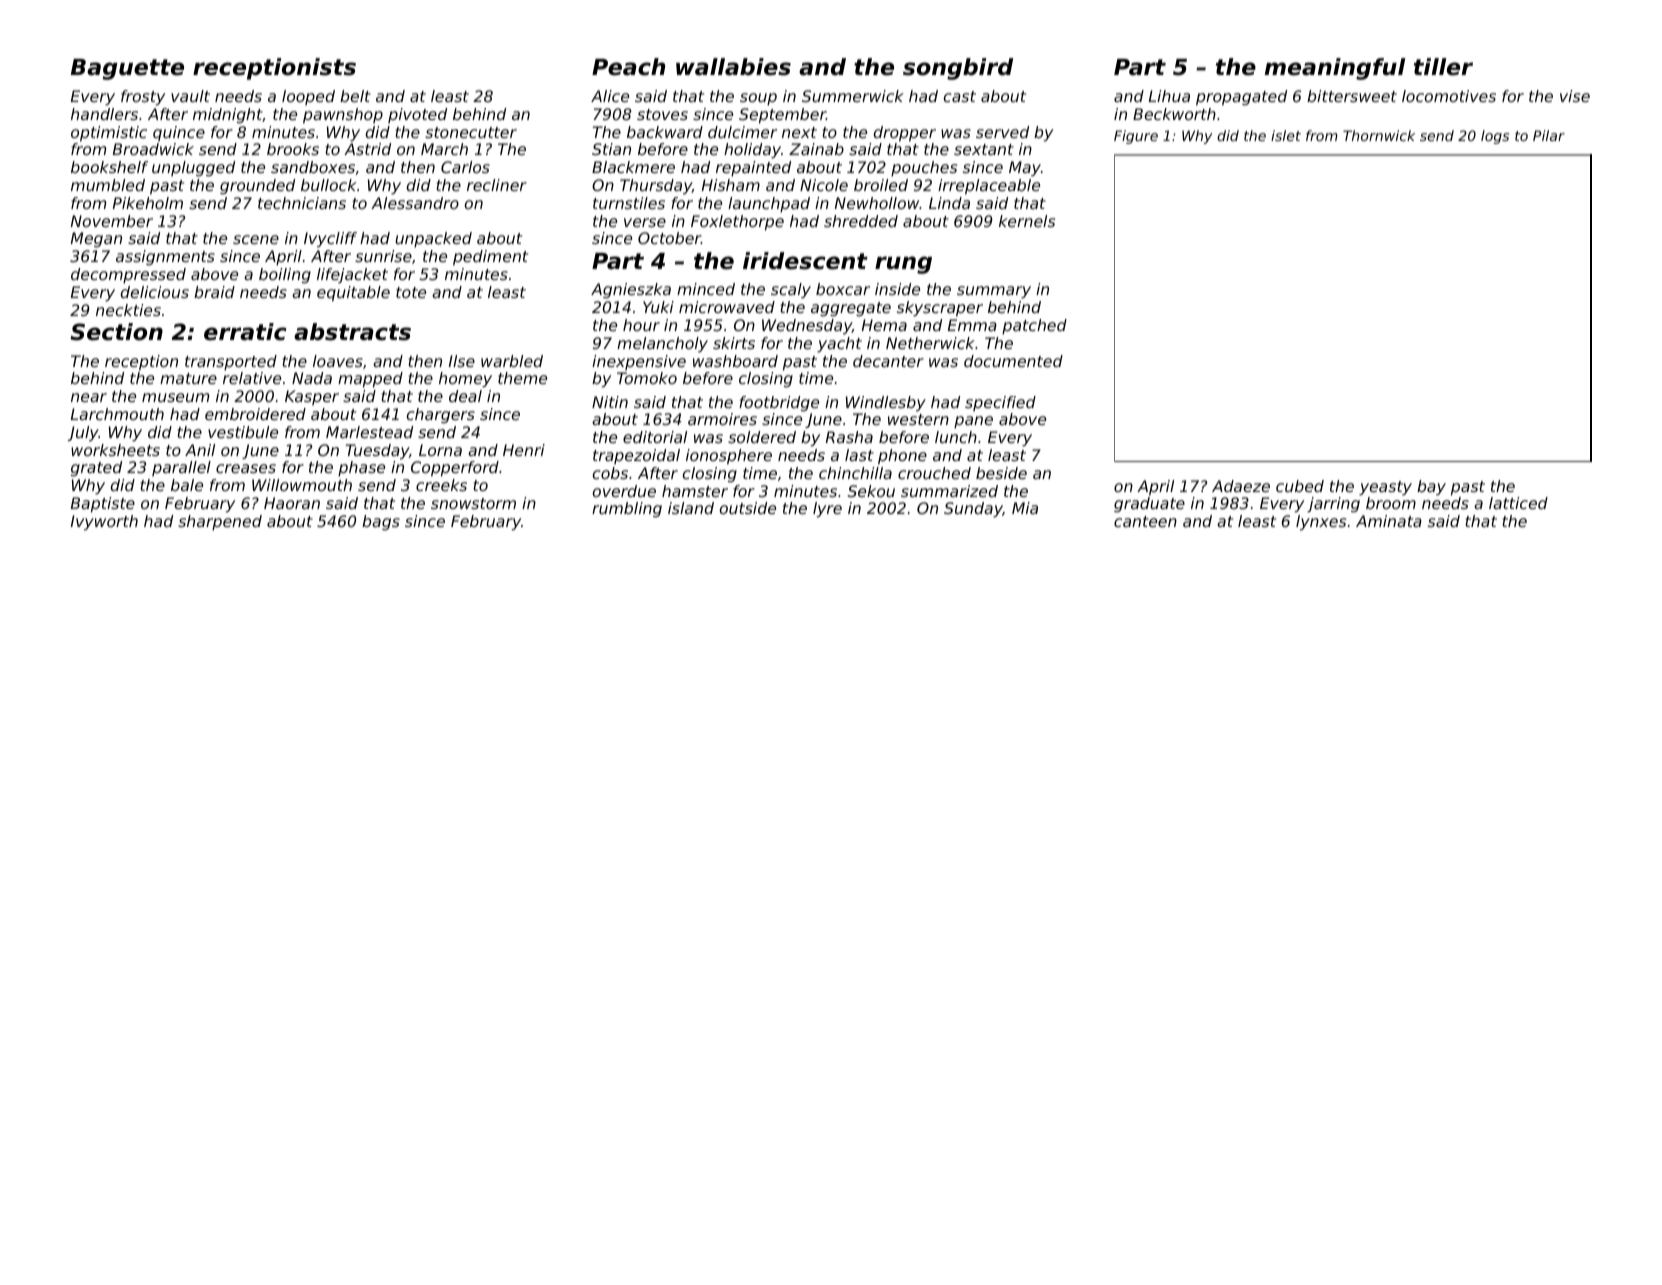 The width and height of the document is (1662, 1285). I want to click on washboard, so click(735, 361).
